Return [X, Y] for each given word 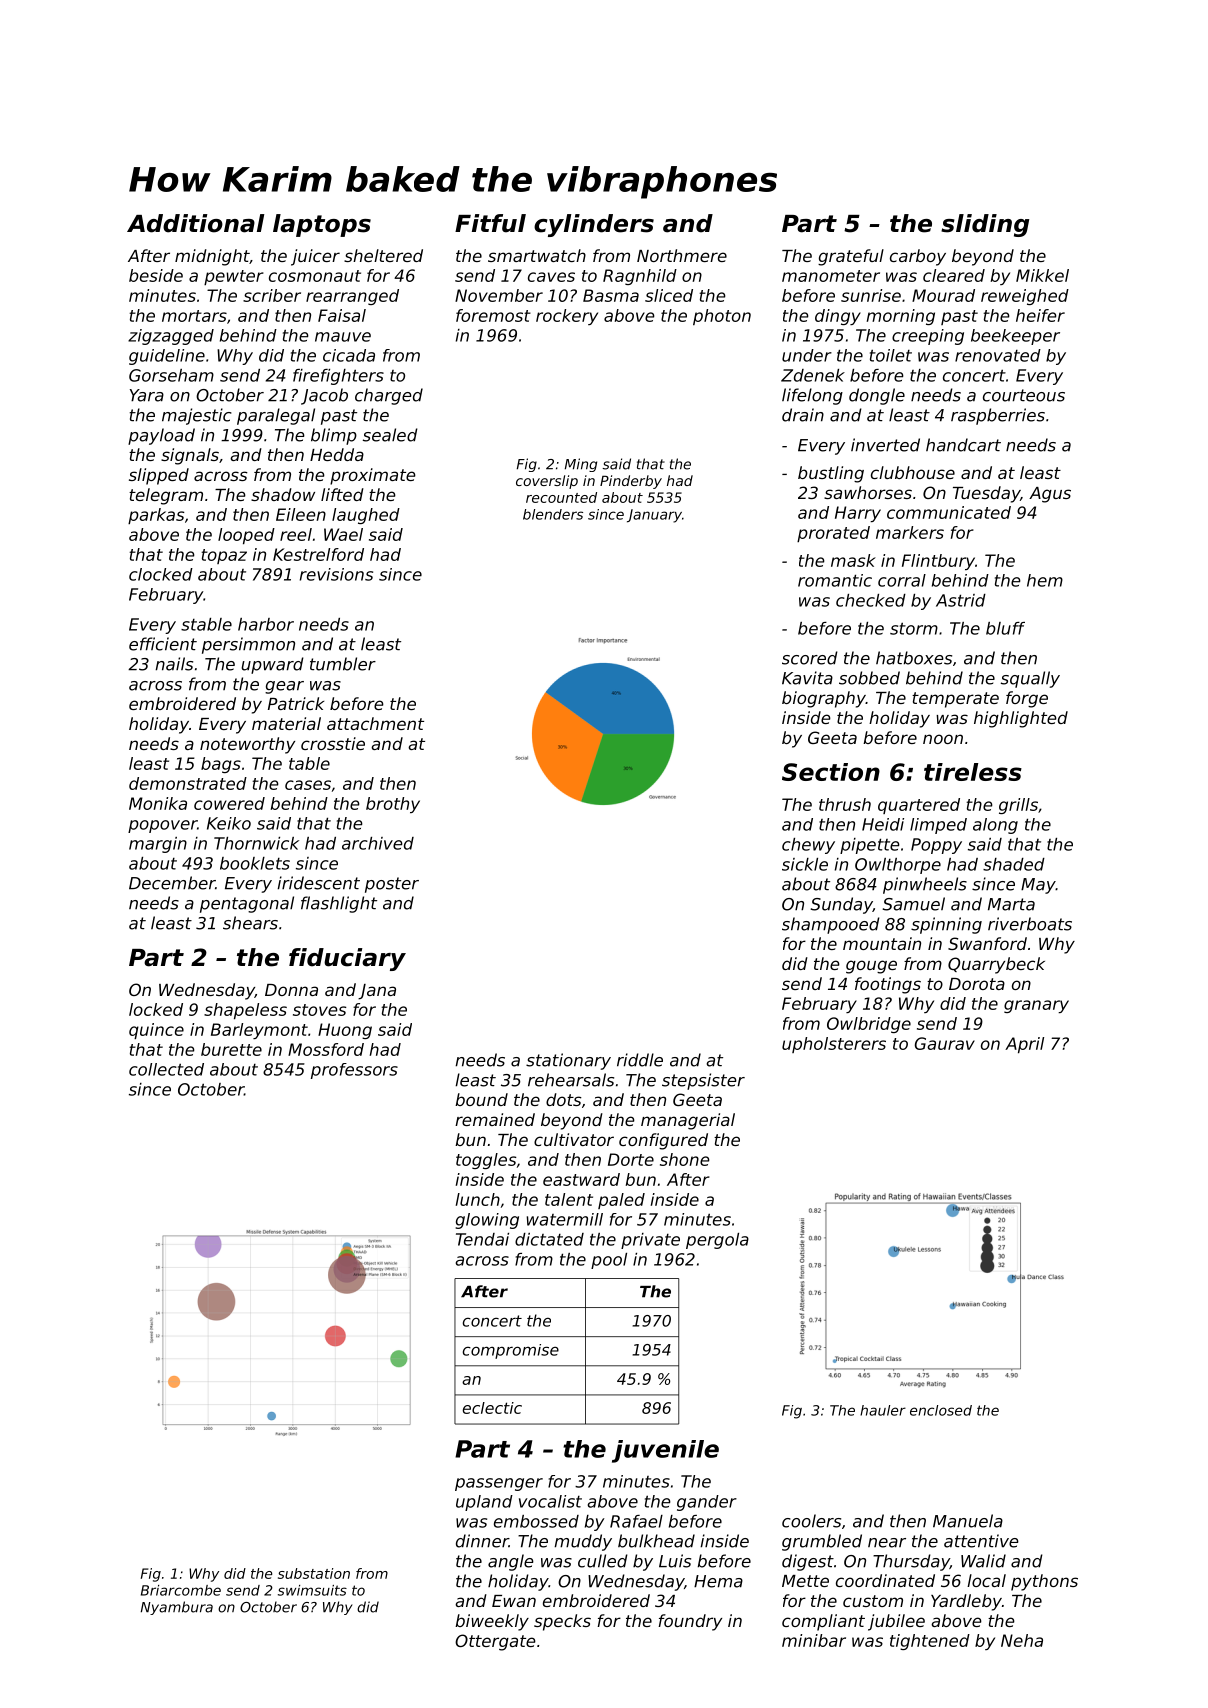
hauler [883, 1410]
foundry [690, 1622]
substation [314, 1573]
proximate [373, 476]
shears [250, 923]
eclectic [492, 1408]
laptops [322, 225]
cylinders [594, 225]
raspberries [998, 416]
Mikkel [1042, 275]
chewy [808, 846]
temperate [955, 700]
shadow [283, 494]
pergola [717, 1241]
